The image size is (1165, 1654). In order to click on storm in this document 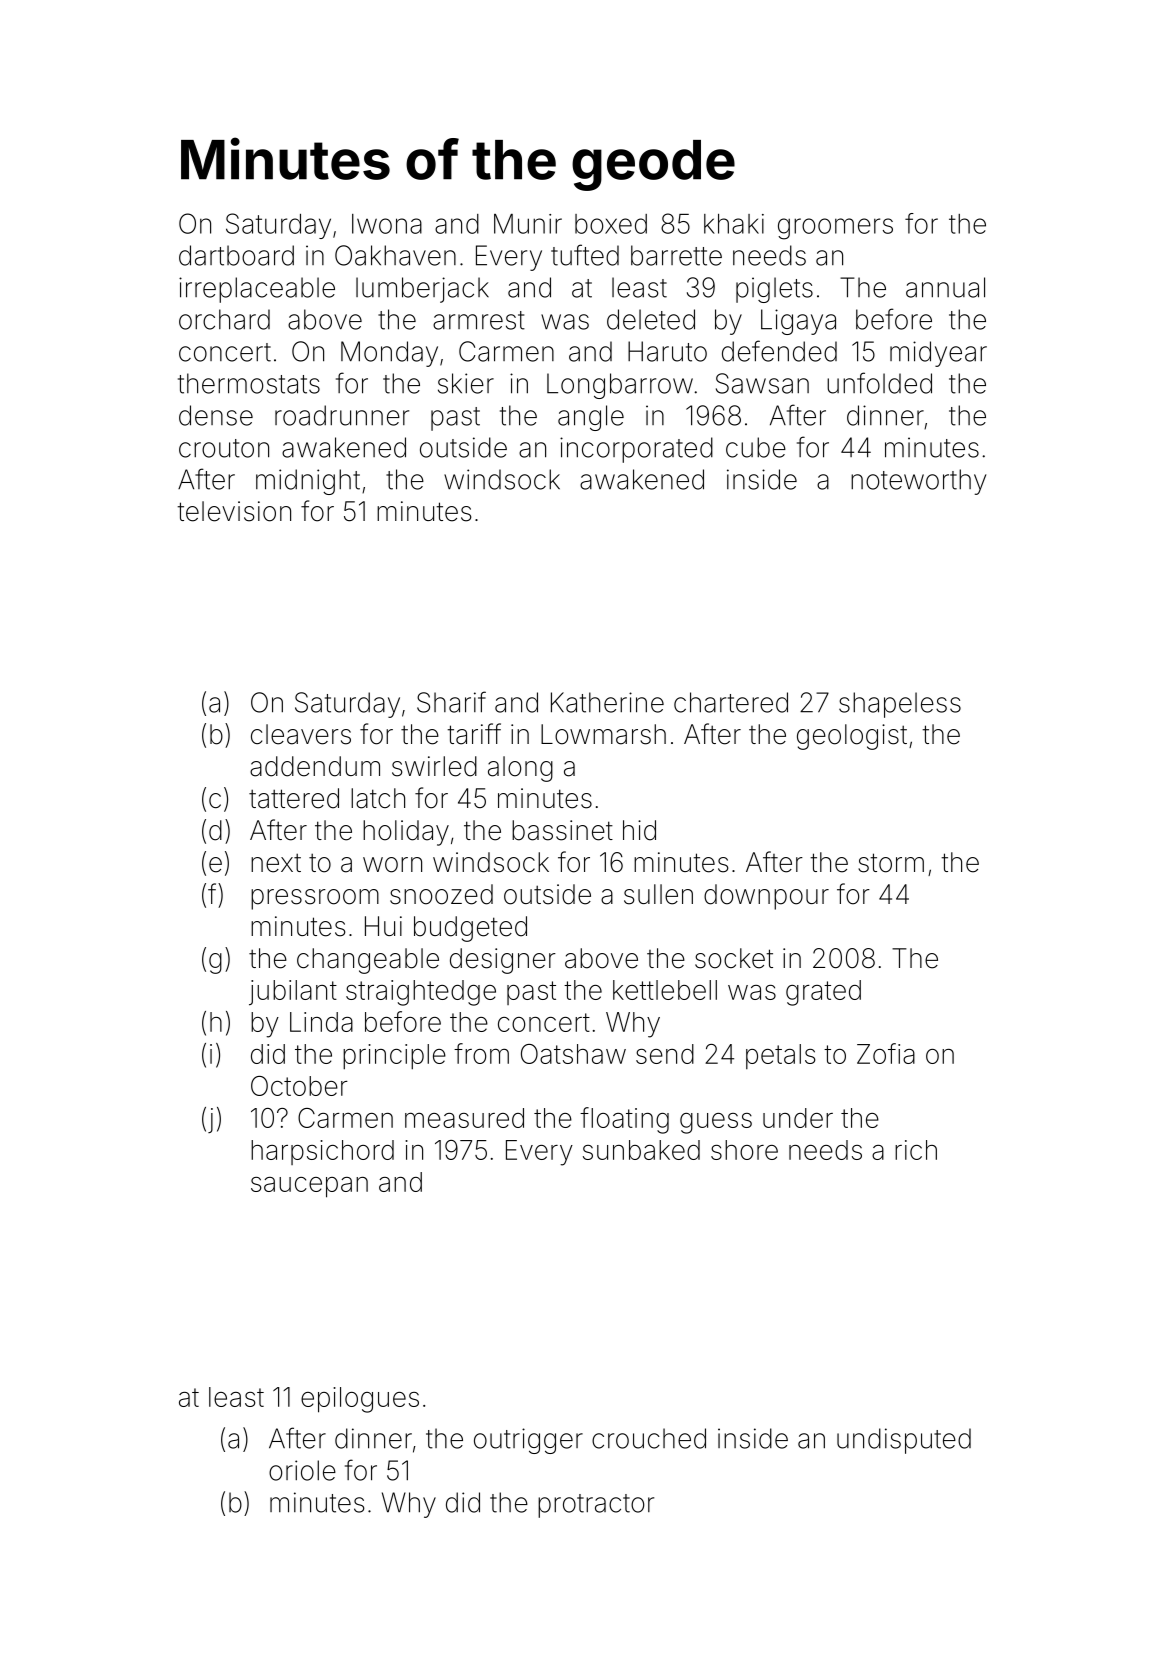, I will do `click(891, 863)`.
